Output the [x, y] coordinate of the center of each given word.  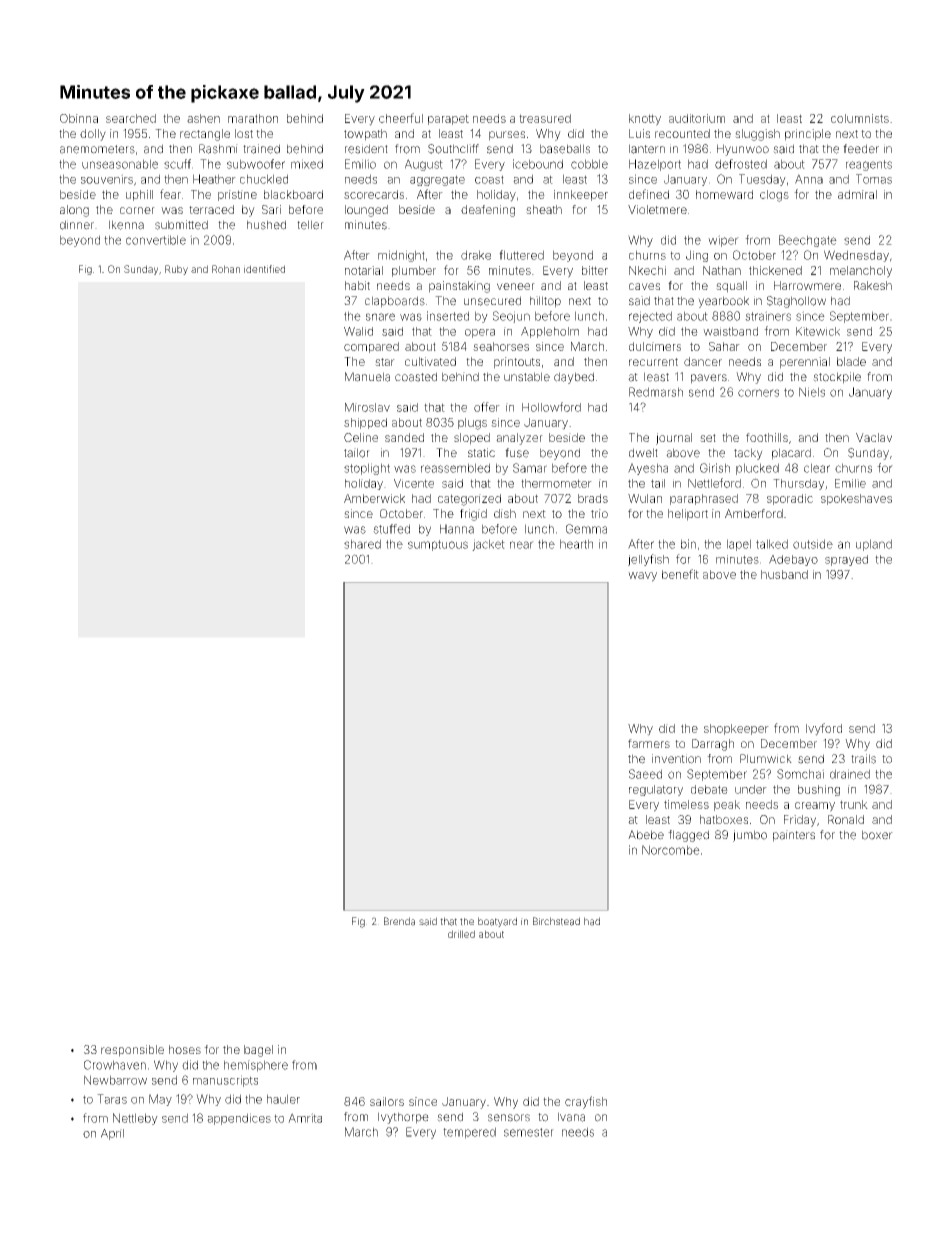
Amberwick [374, 498]
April [112, 1134]
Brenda [399, 921]
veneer [516, 286]
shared [362, 544]
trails [863, 759]
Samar [530, 468]
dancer [703, 361]
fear [170, 194]
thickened [775, 270]
